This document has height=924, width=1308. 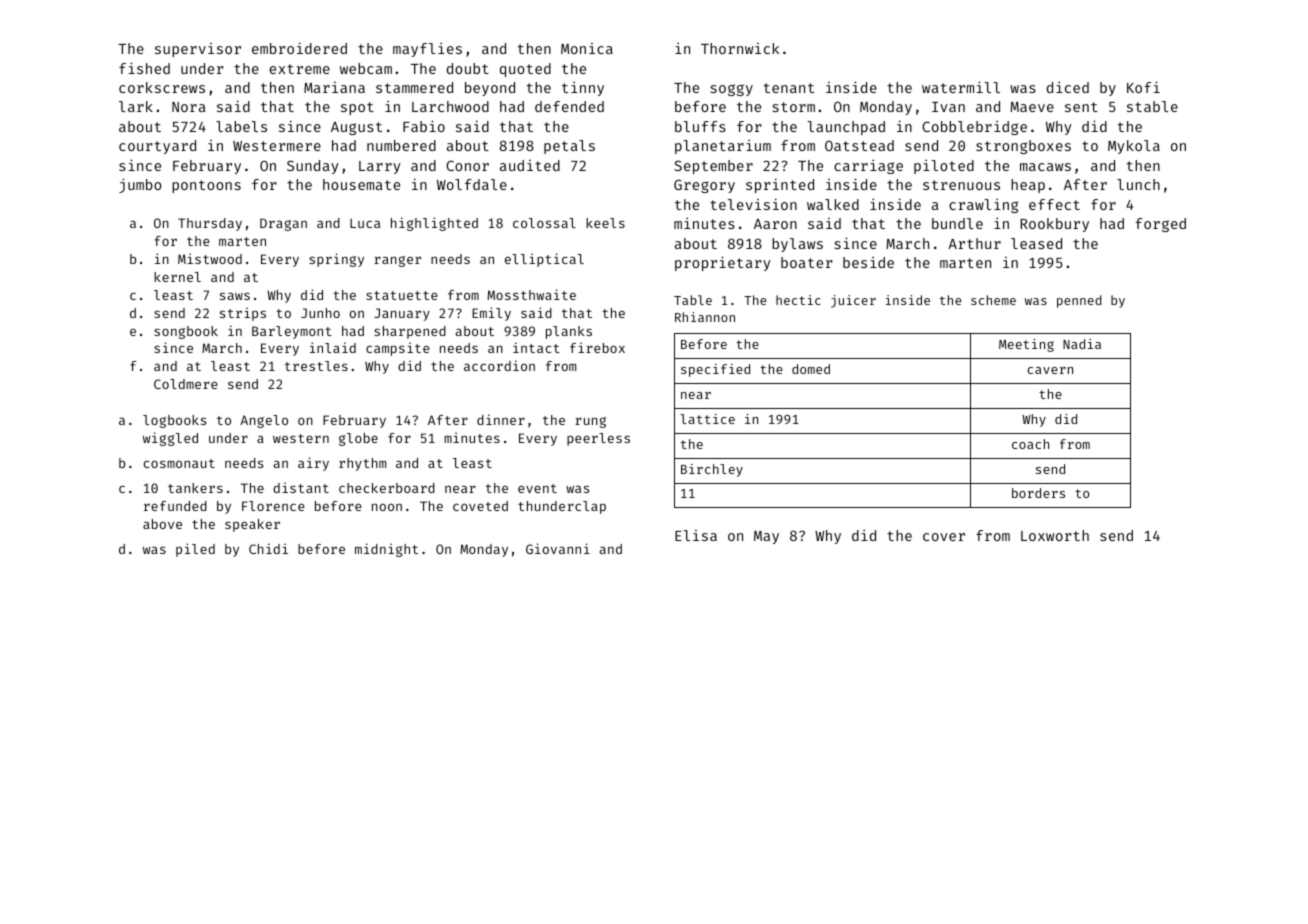 I want to click on pontoons, so click(x=206, y=186).
